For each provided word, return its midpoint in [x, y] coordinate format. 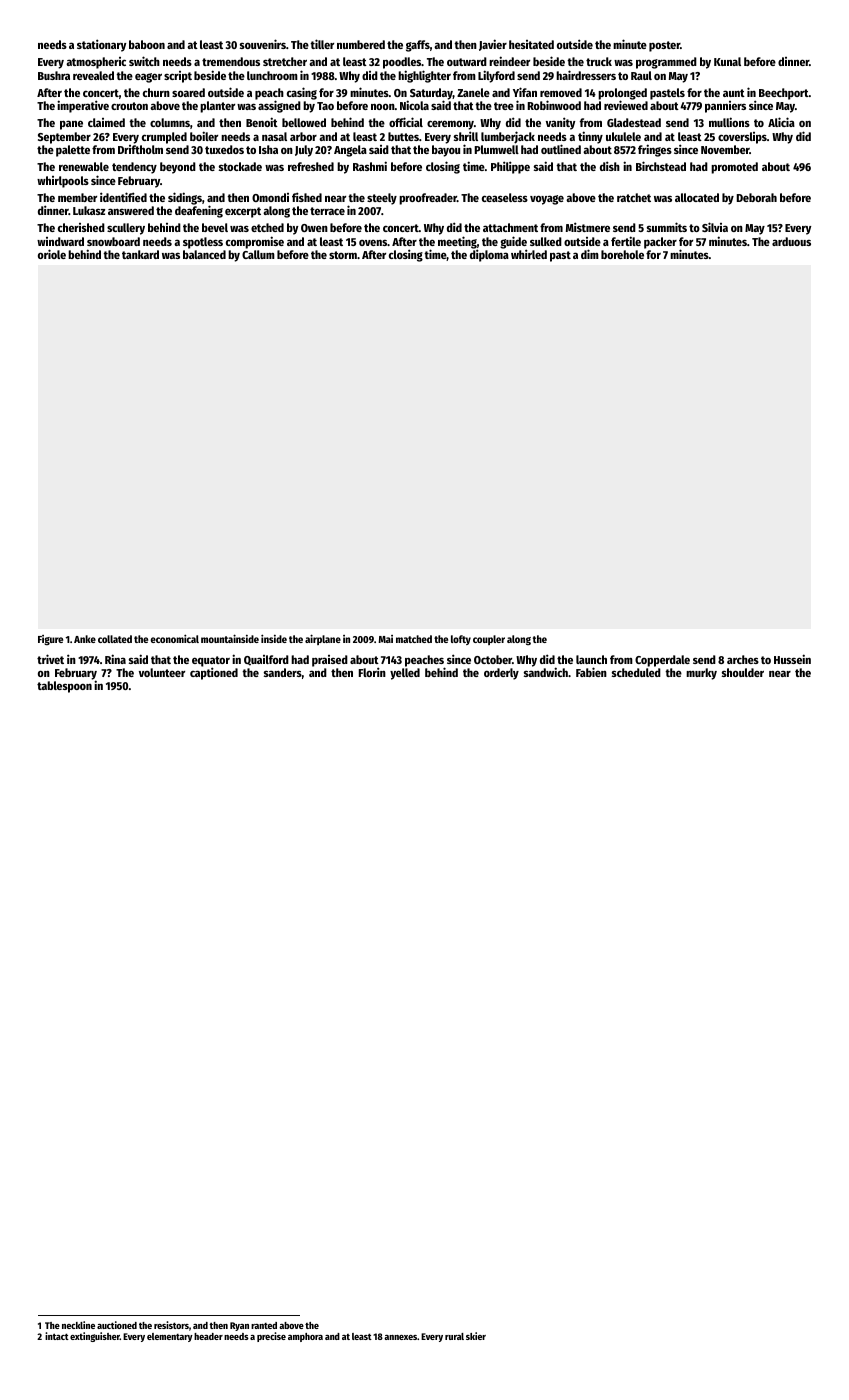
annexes [400, 1337]
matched [414, 639]
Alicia [781, 122]
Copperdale [662, 661]
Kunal [727, 61]
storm [343, 255]
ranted [264, 1325]
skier [476, 1336]
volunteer [162, 672]
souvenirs [263, 44]
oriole [52, 254]
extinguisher [95, 1337]
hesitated [531, 44]
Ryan [239, 1326]
